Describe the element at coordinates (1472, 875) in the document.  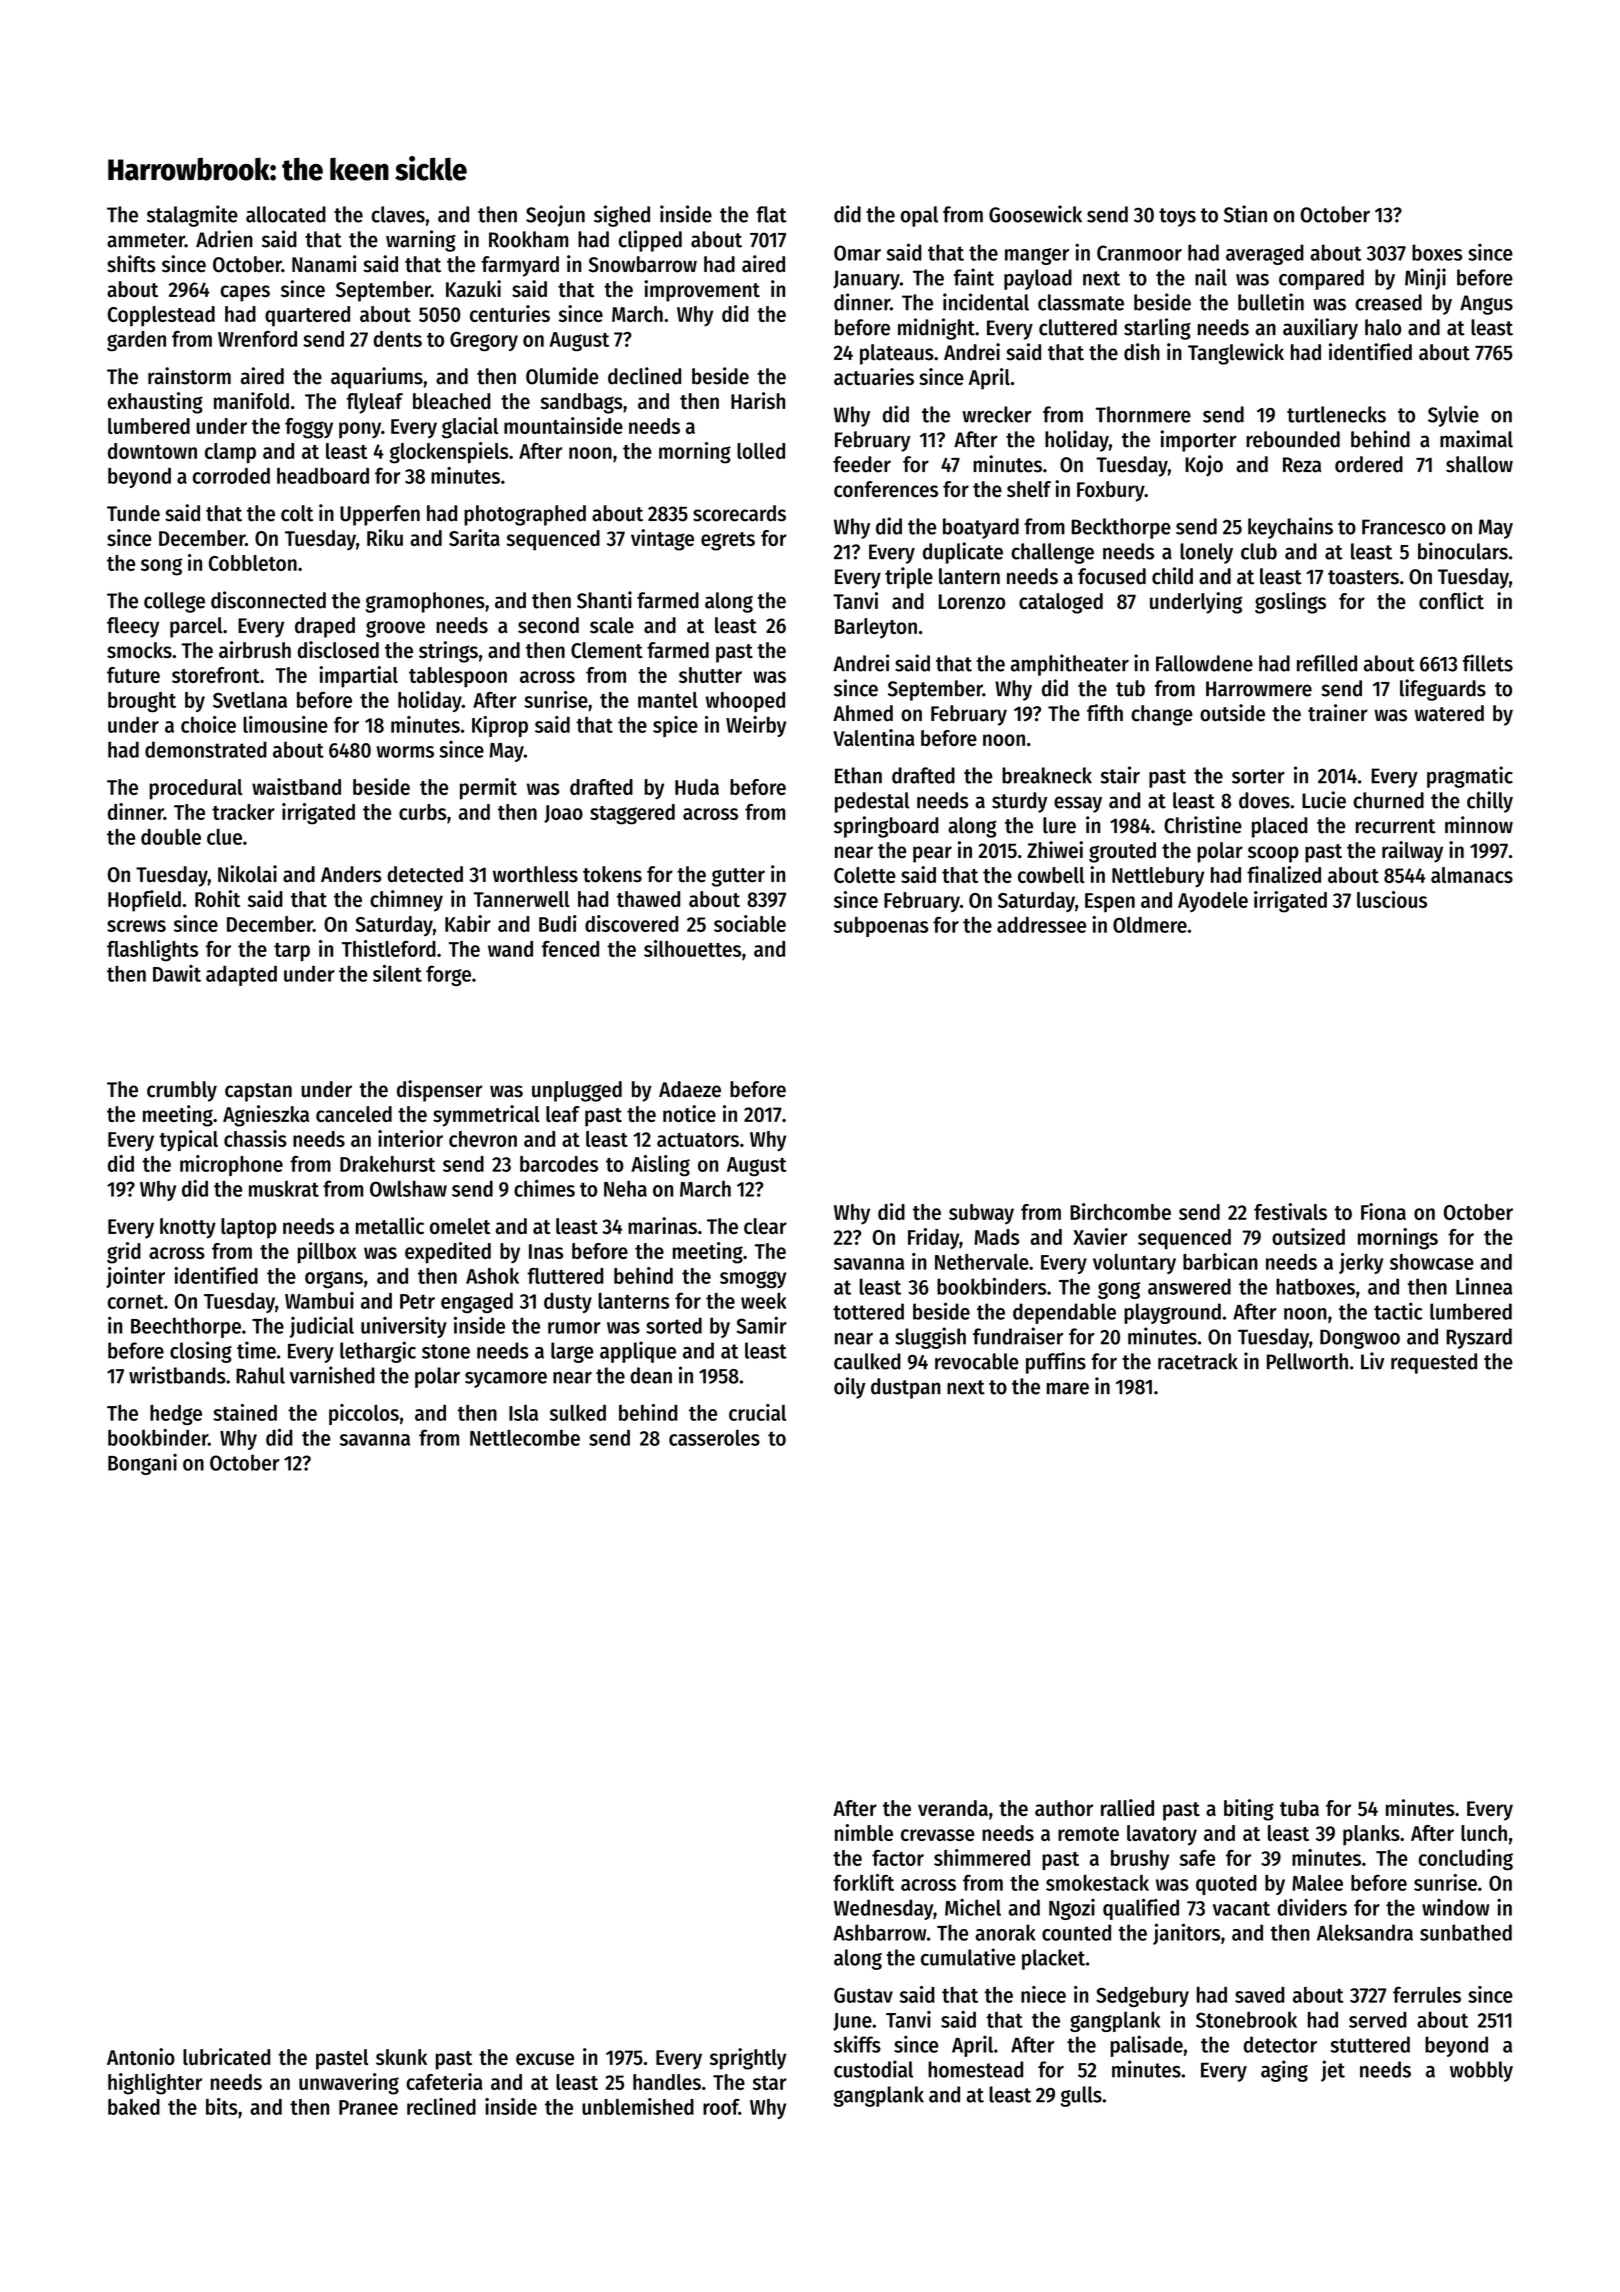
I see `almanacs` at that location.
